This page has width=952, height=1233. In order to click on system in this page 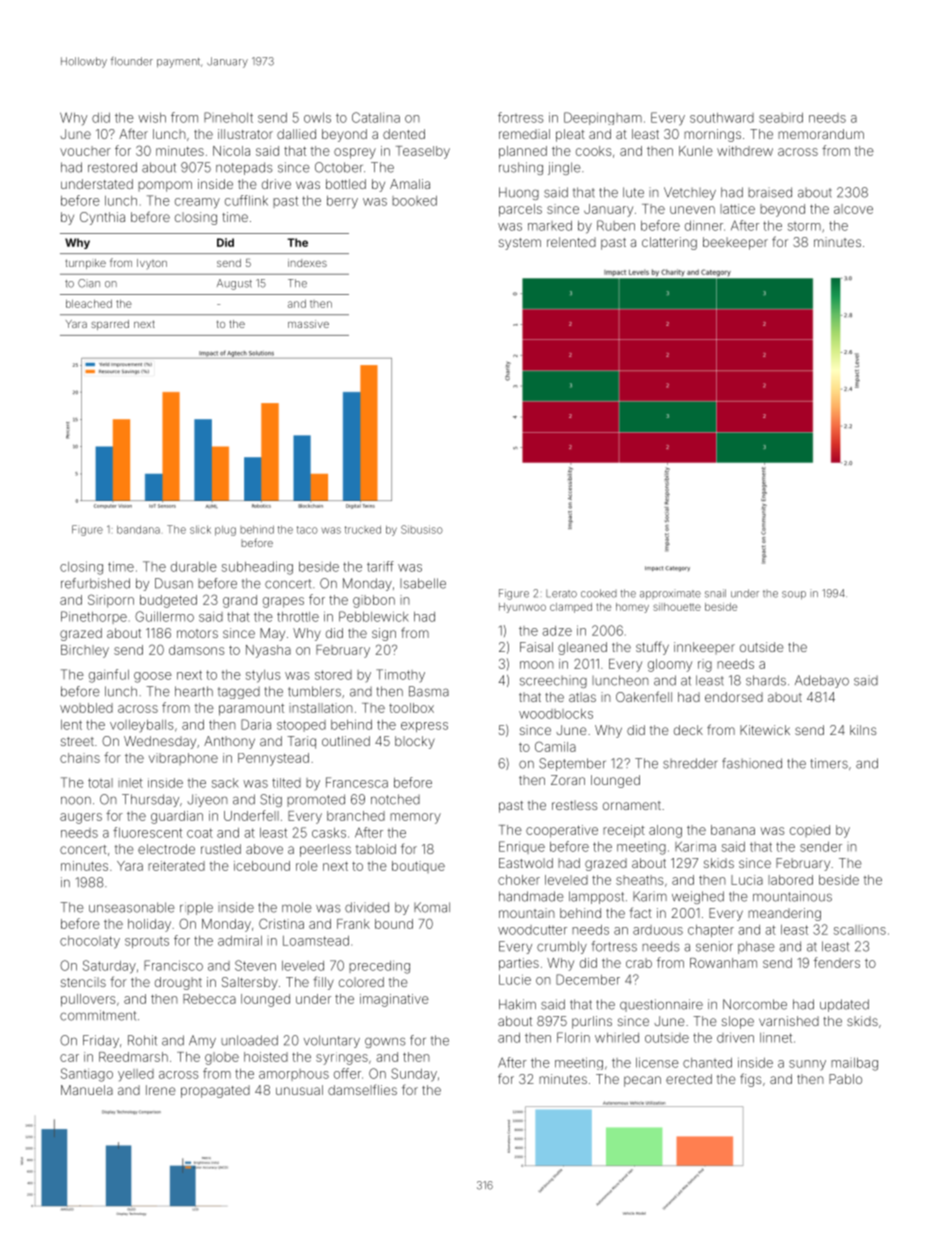, I will do `click(520, 244)`.
